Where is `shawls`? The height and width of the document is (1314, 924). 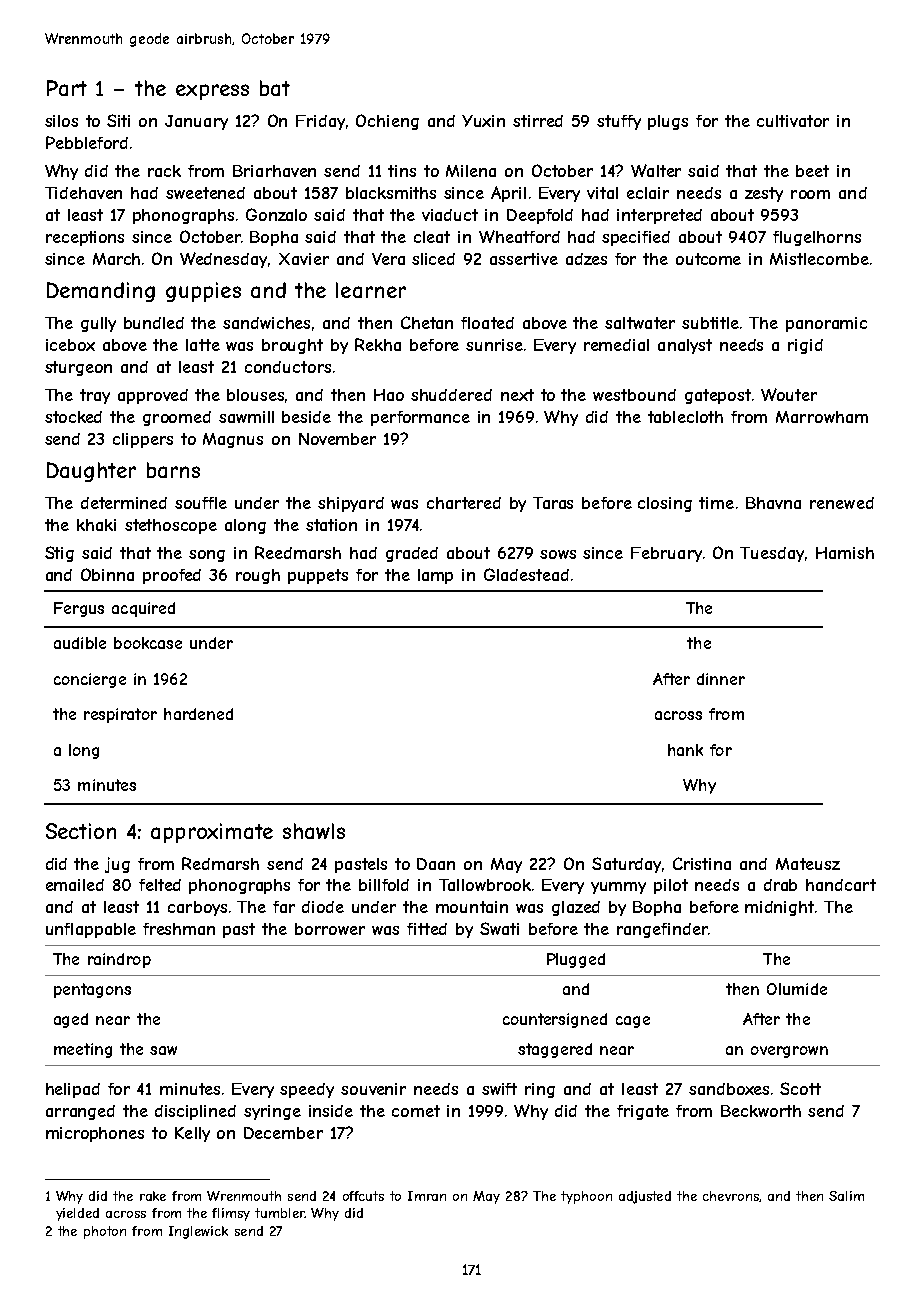
shawls is located at coordinates (314, 831).
